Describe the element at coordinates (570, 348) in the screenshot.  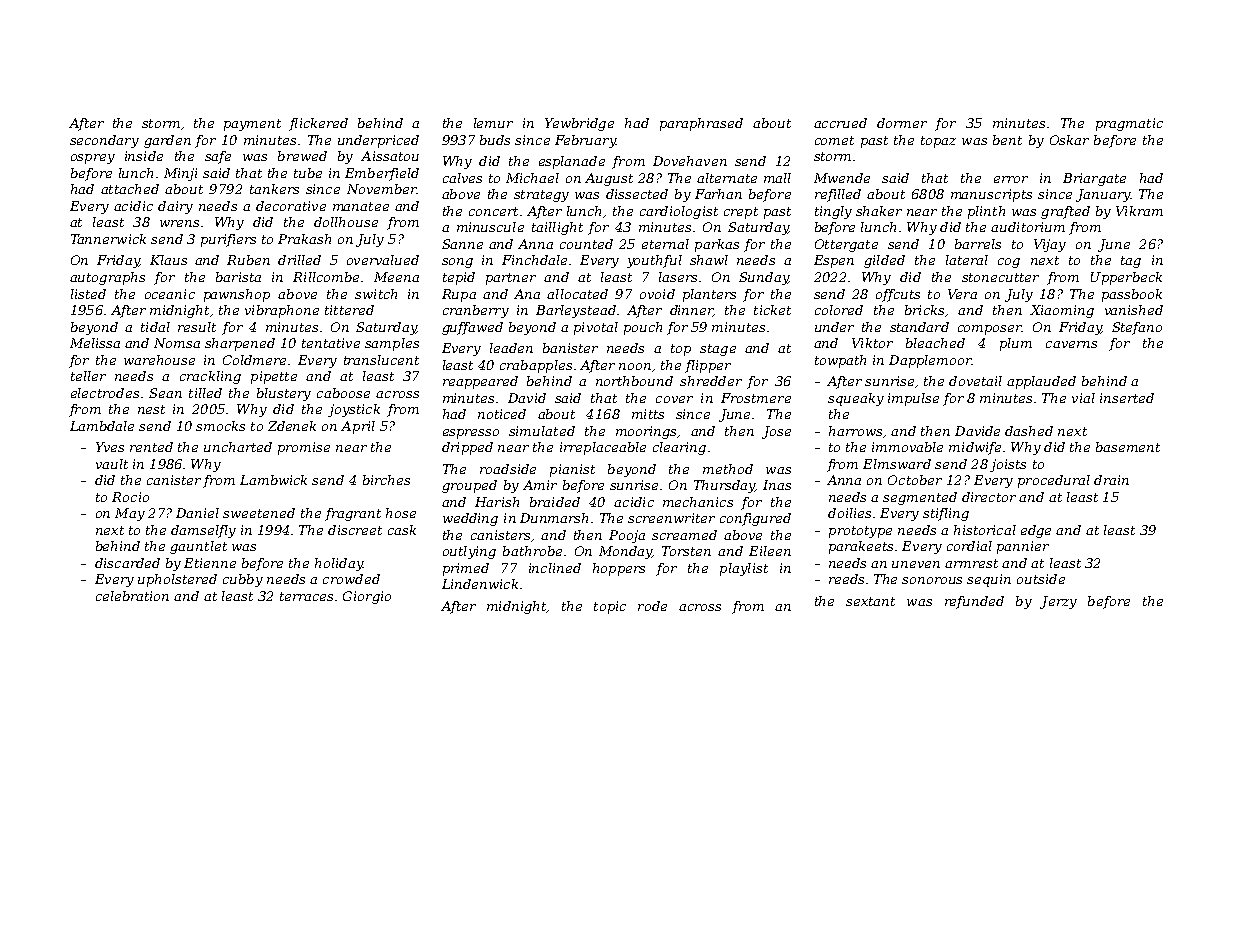
I see `banister` at that location.
